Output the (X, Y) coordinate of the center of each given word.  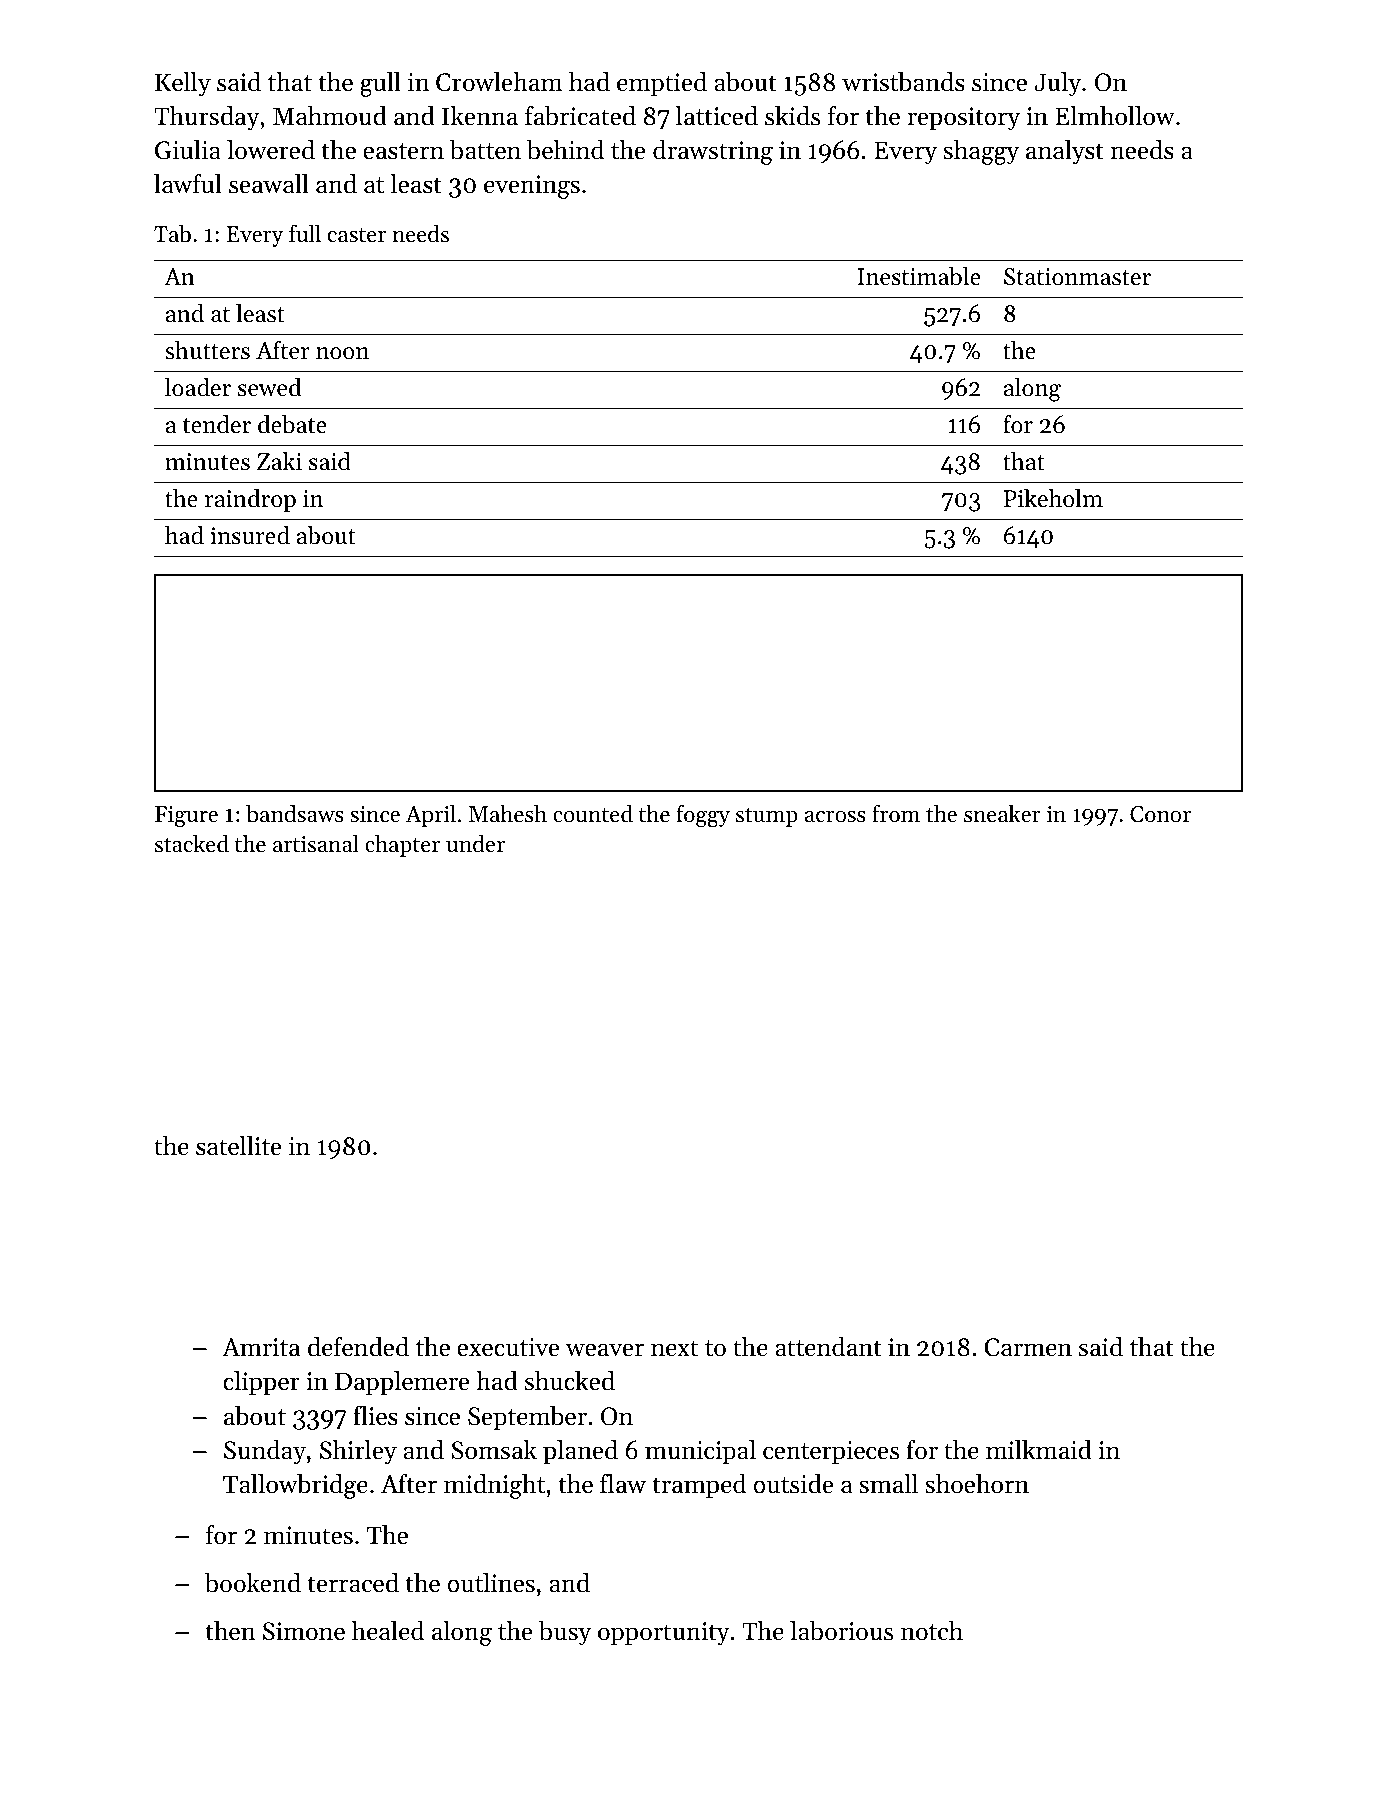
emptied (662, 84)
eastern (403, 151)
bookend (253, 1583)
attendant (828, 1347)
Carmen (1028, 1347)
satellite (238, 1146)
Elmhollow (1115, 116)
